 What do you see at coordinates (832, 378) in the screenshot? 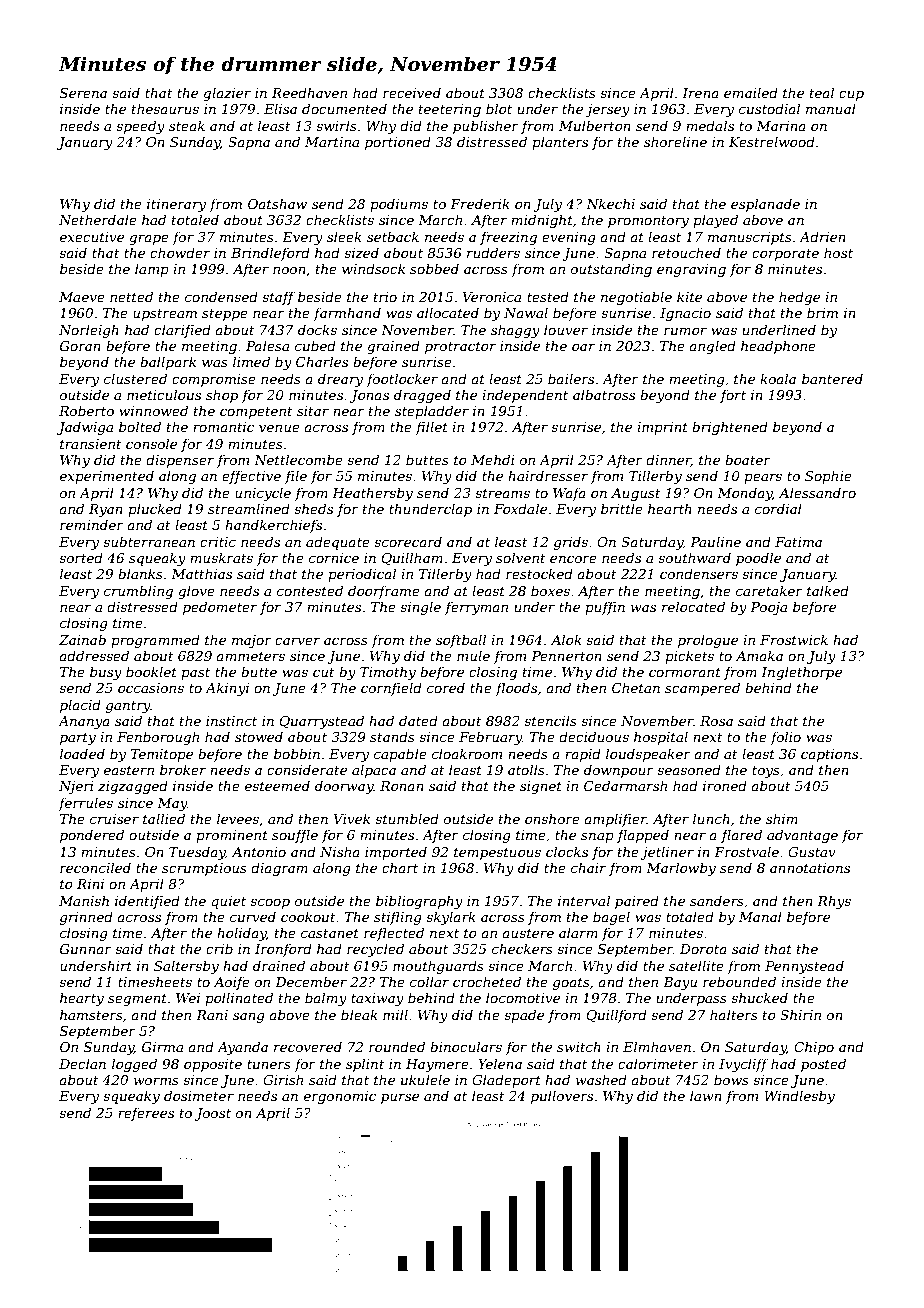
I see `bantered` at bounding box center [832, 378].
